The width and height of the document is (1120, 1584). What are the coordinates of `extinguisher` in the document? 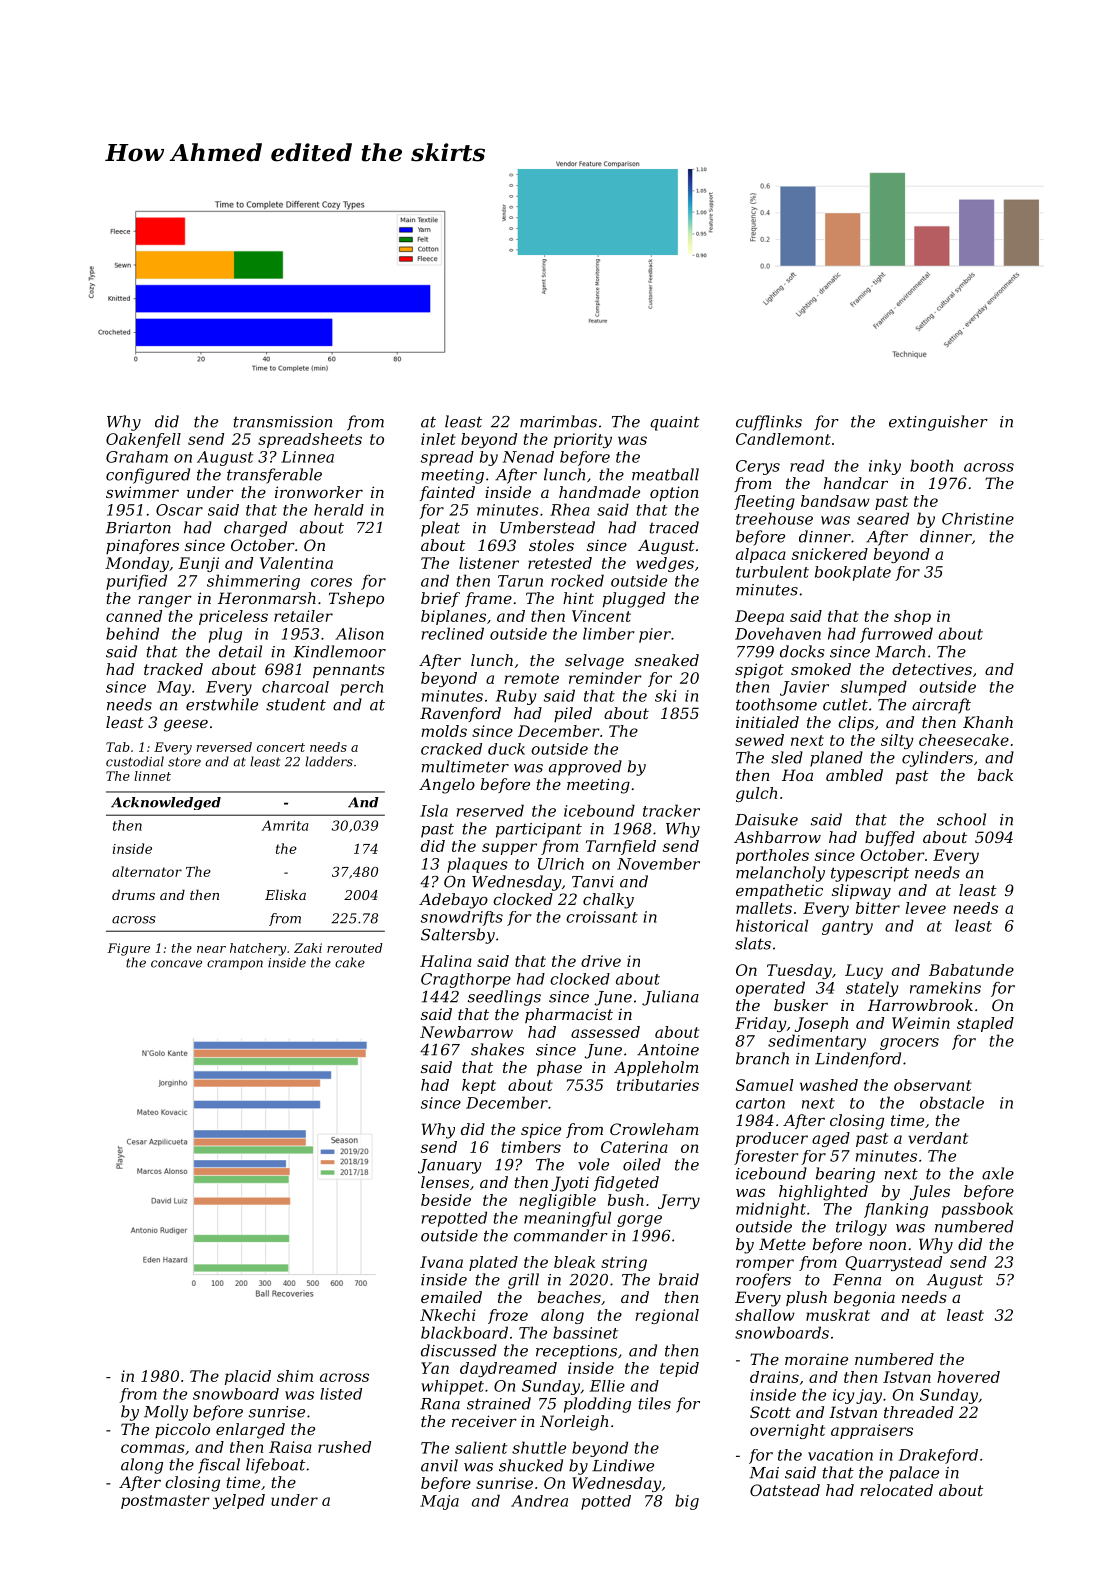 It's located at (938, 423).
